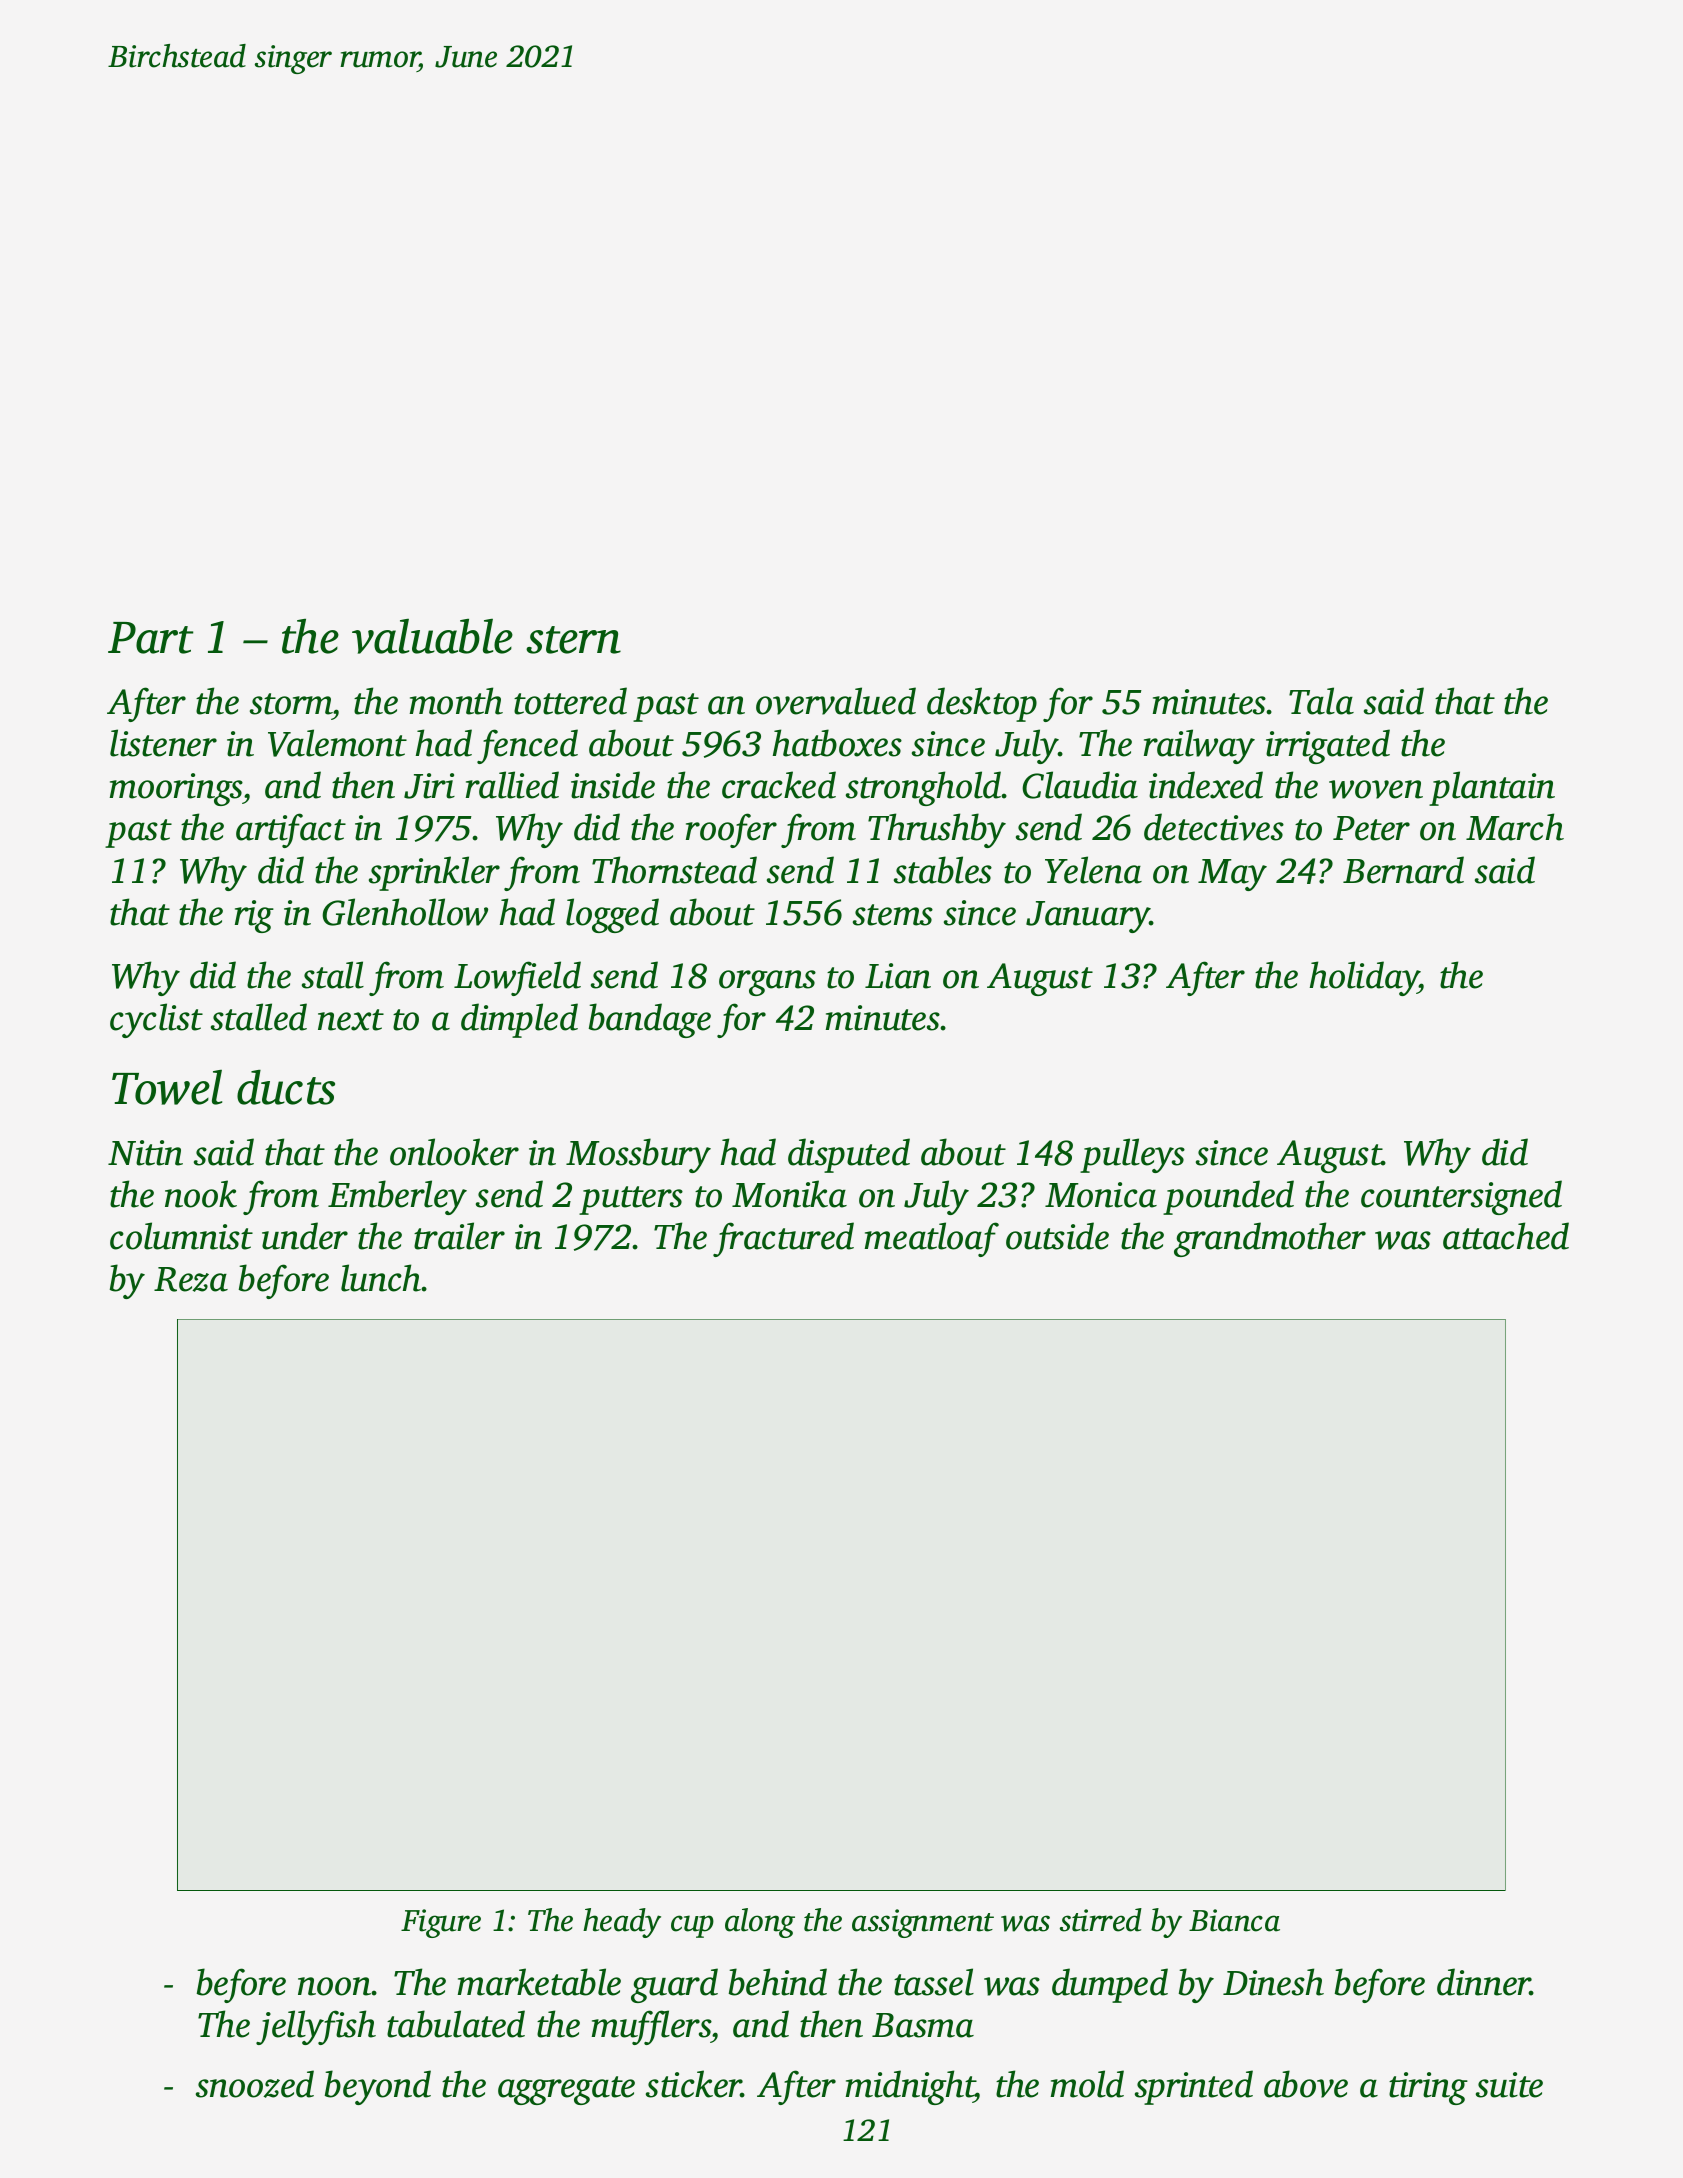 Image resolution: width=1683 pixels, height=2178 pixels. What do you see at coordinates (1506, 1236) in the image?
I see `attached` at bounding box center [1506, 1236].
